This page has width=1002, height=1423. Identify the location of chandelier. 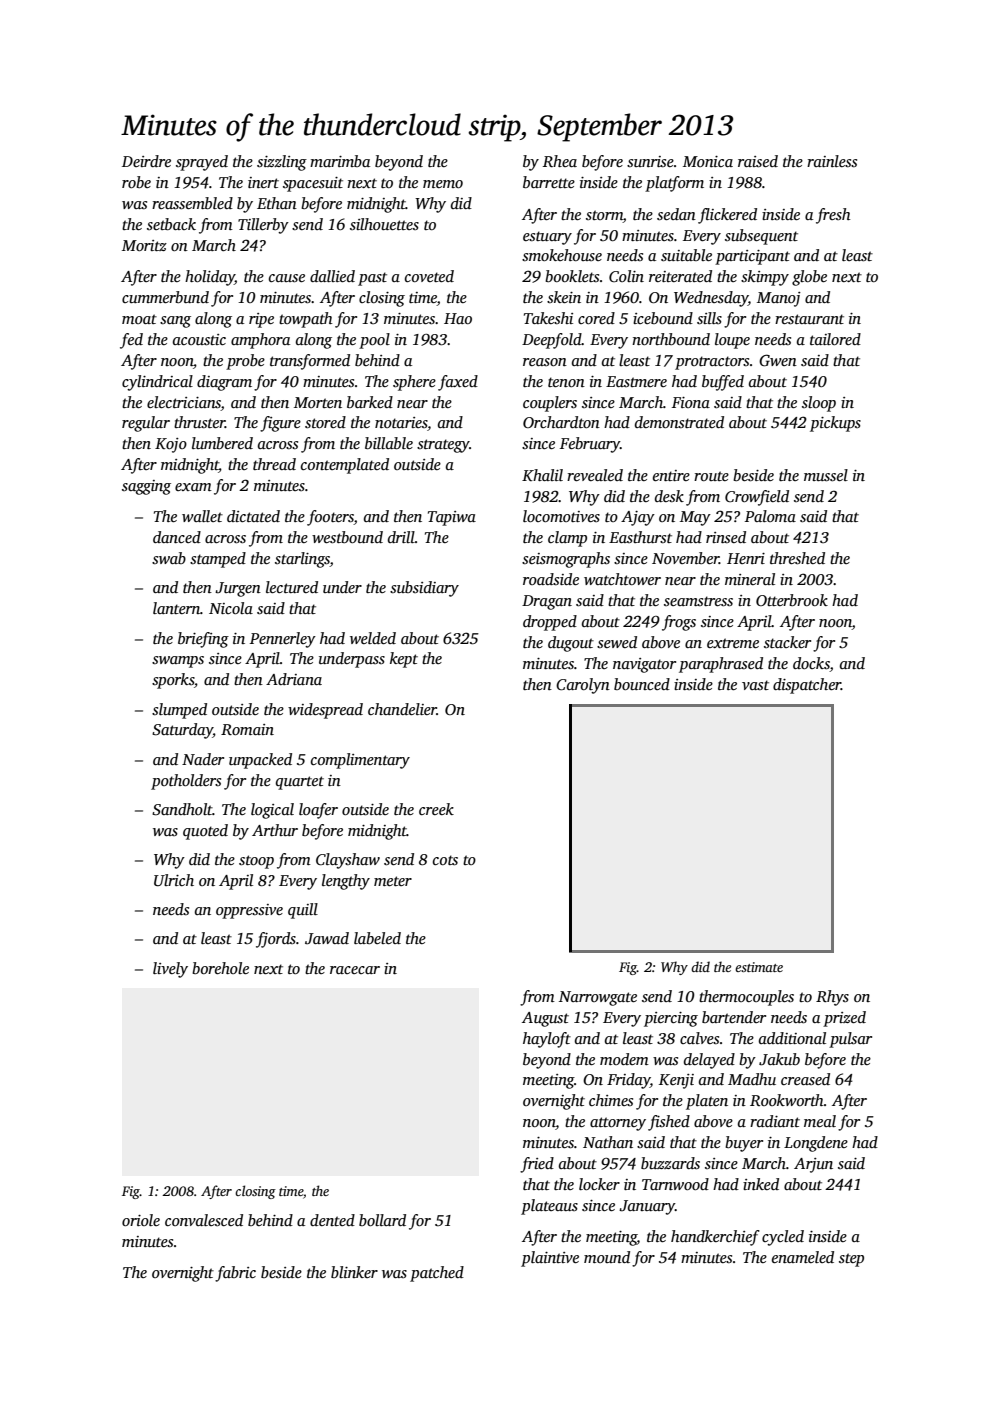
(402, 709).
